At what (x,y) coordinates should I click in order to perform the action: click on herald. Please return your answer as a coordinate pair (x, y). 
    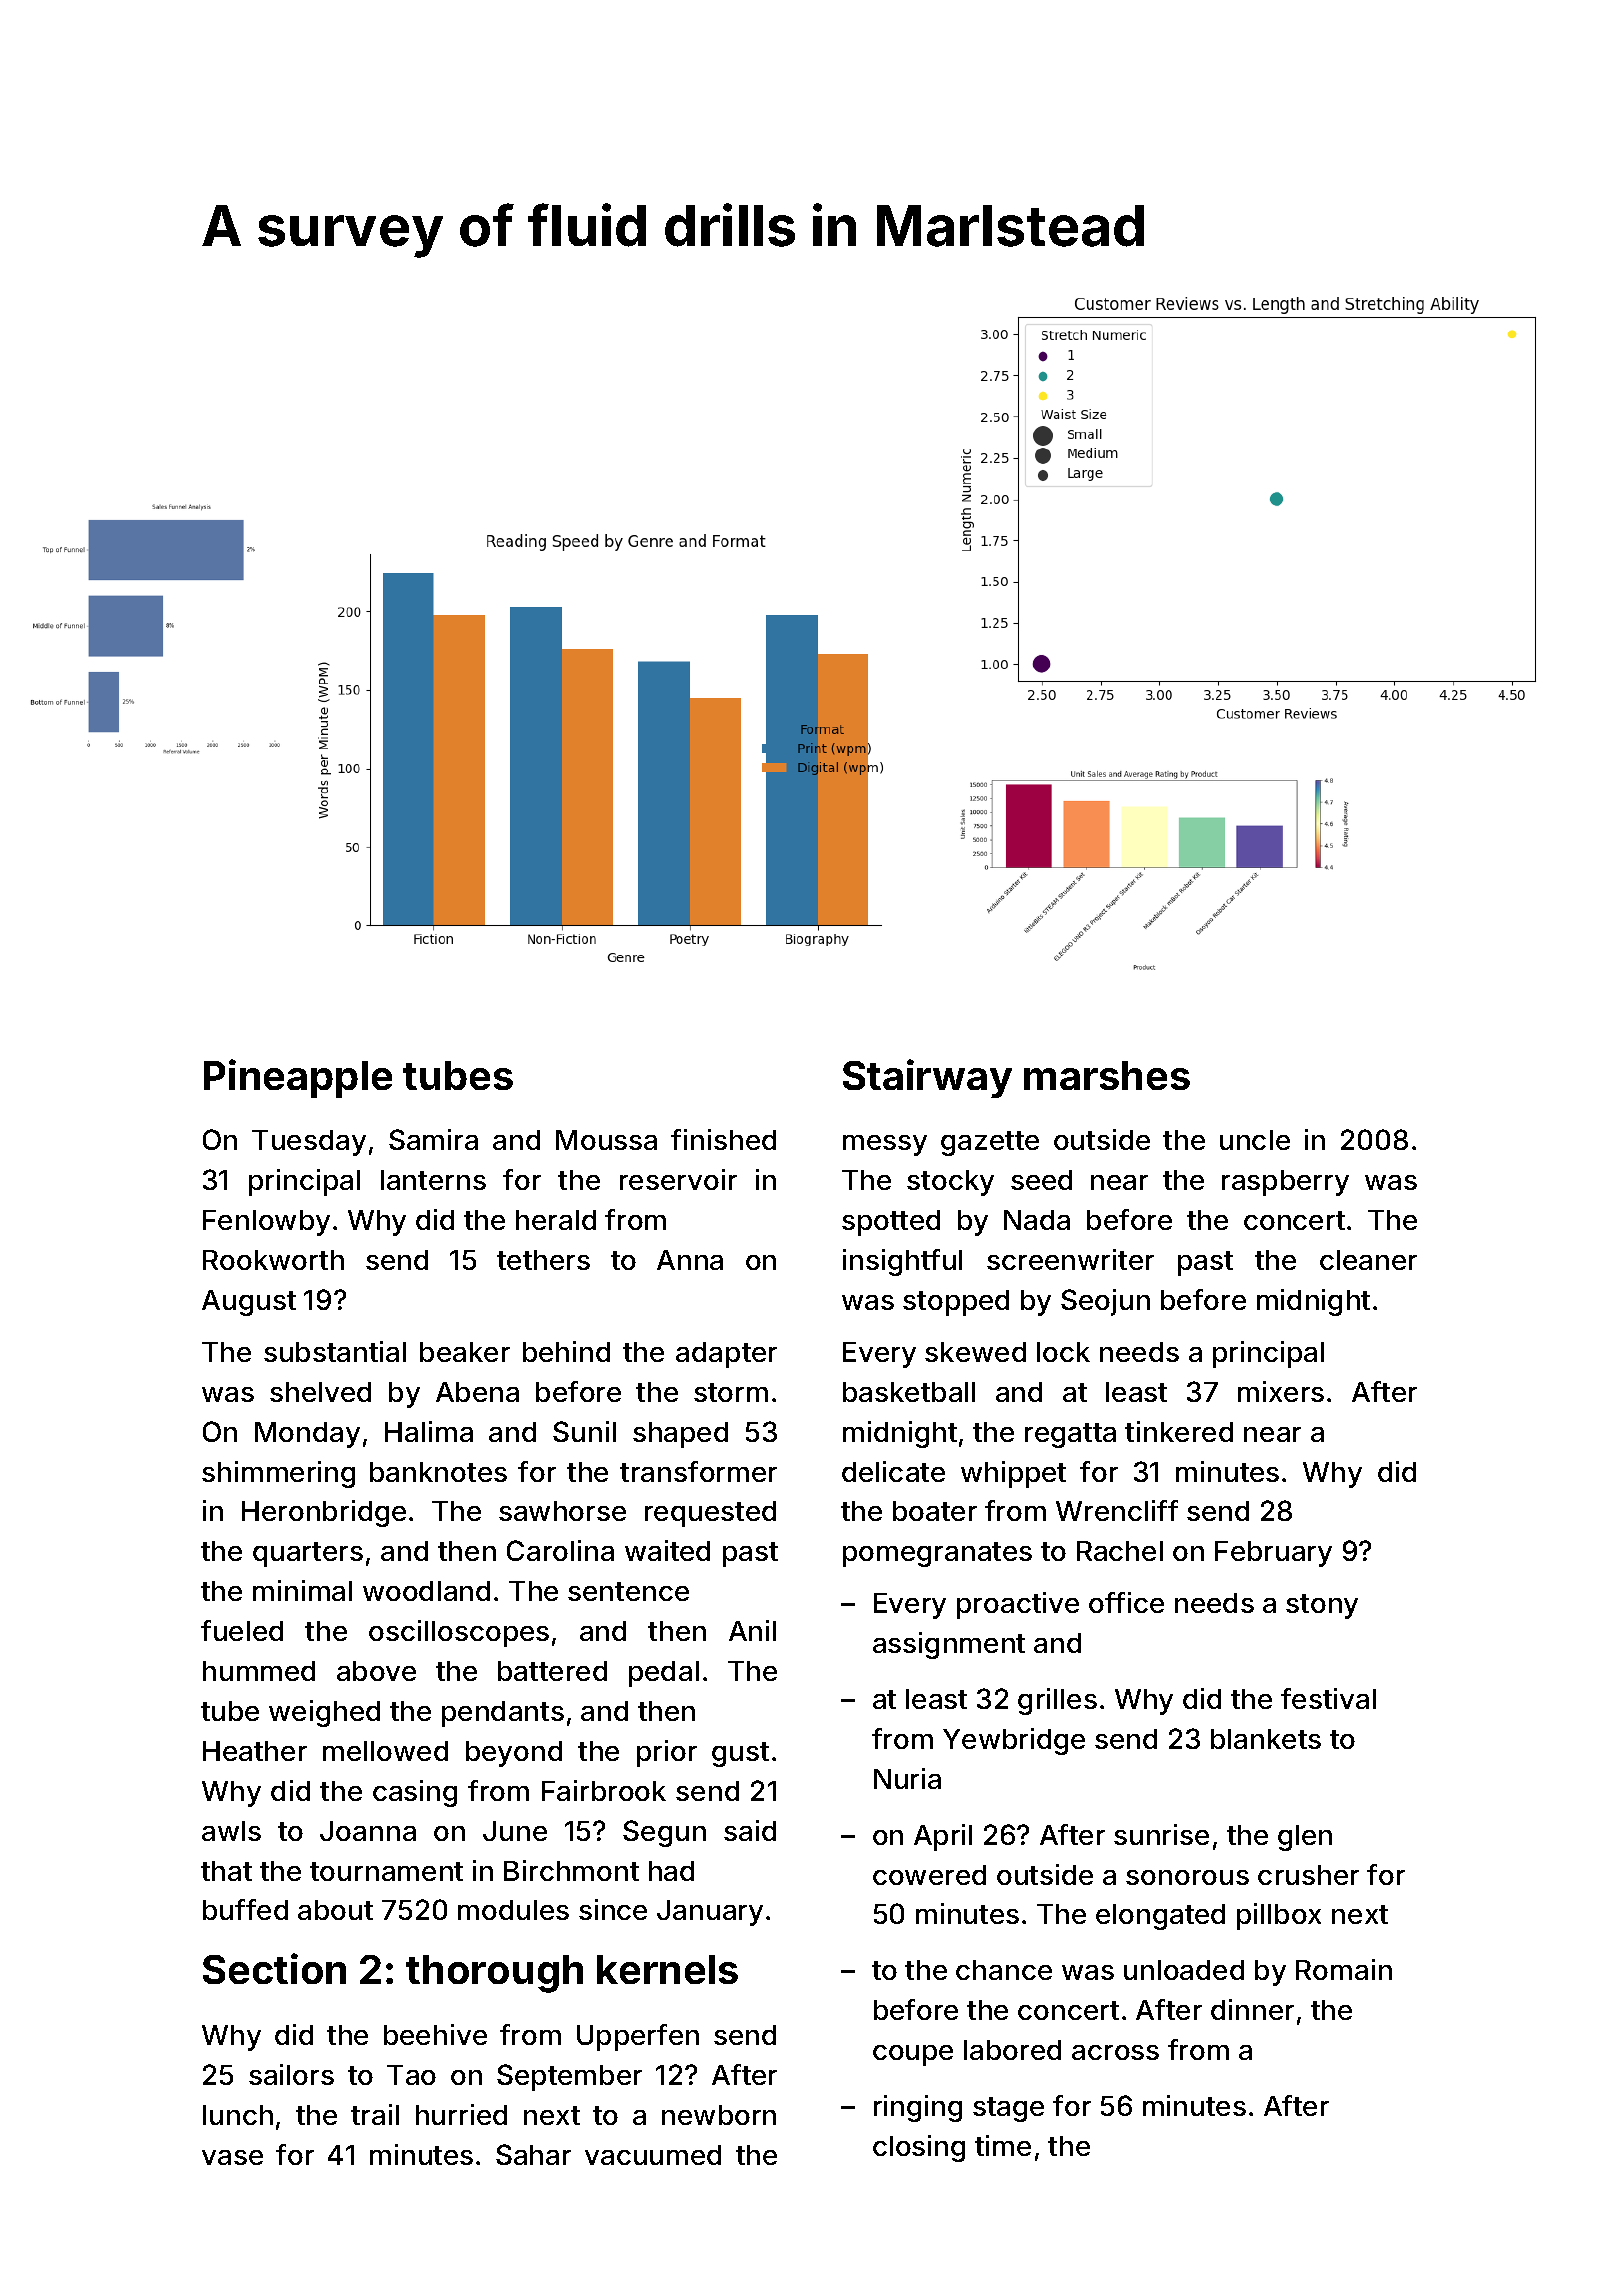
    Looking at the image, I should click on (556, 1220).
